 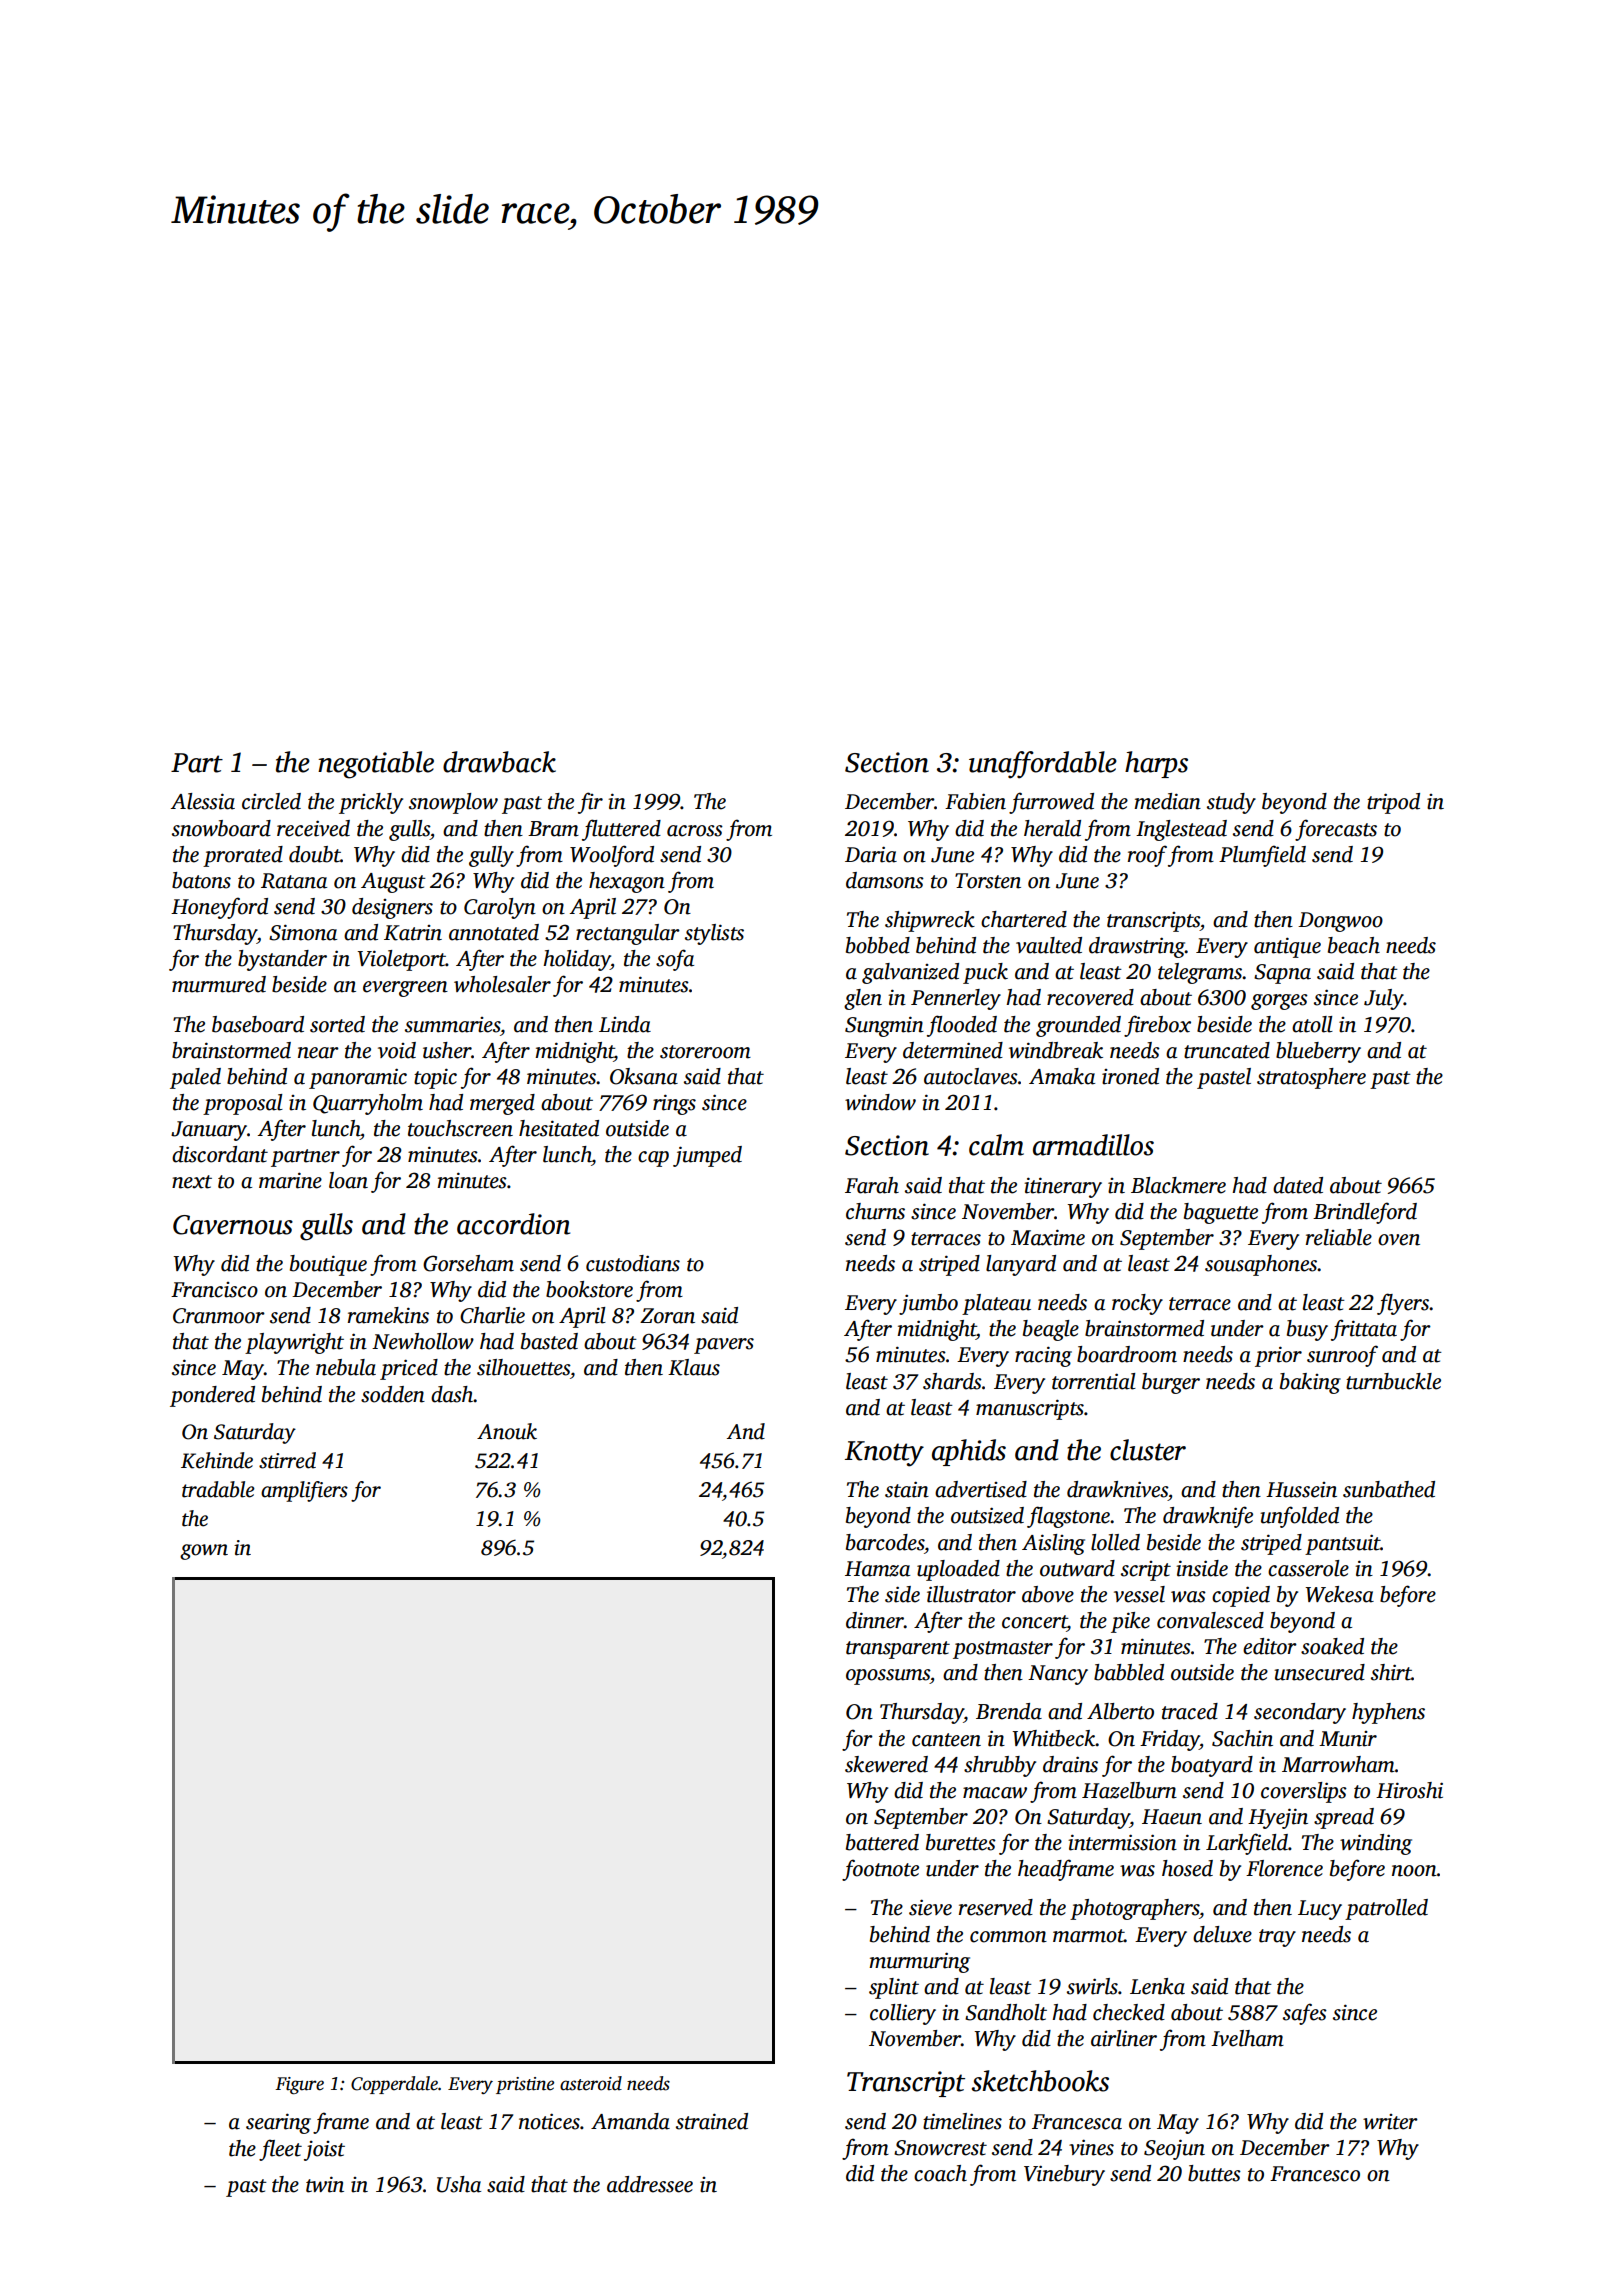 I want to click on opossums, so click(x=888, y=1677).
